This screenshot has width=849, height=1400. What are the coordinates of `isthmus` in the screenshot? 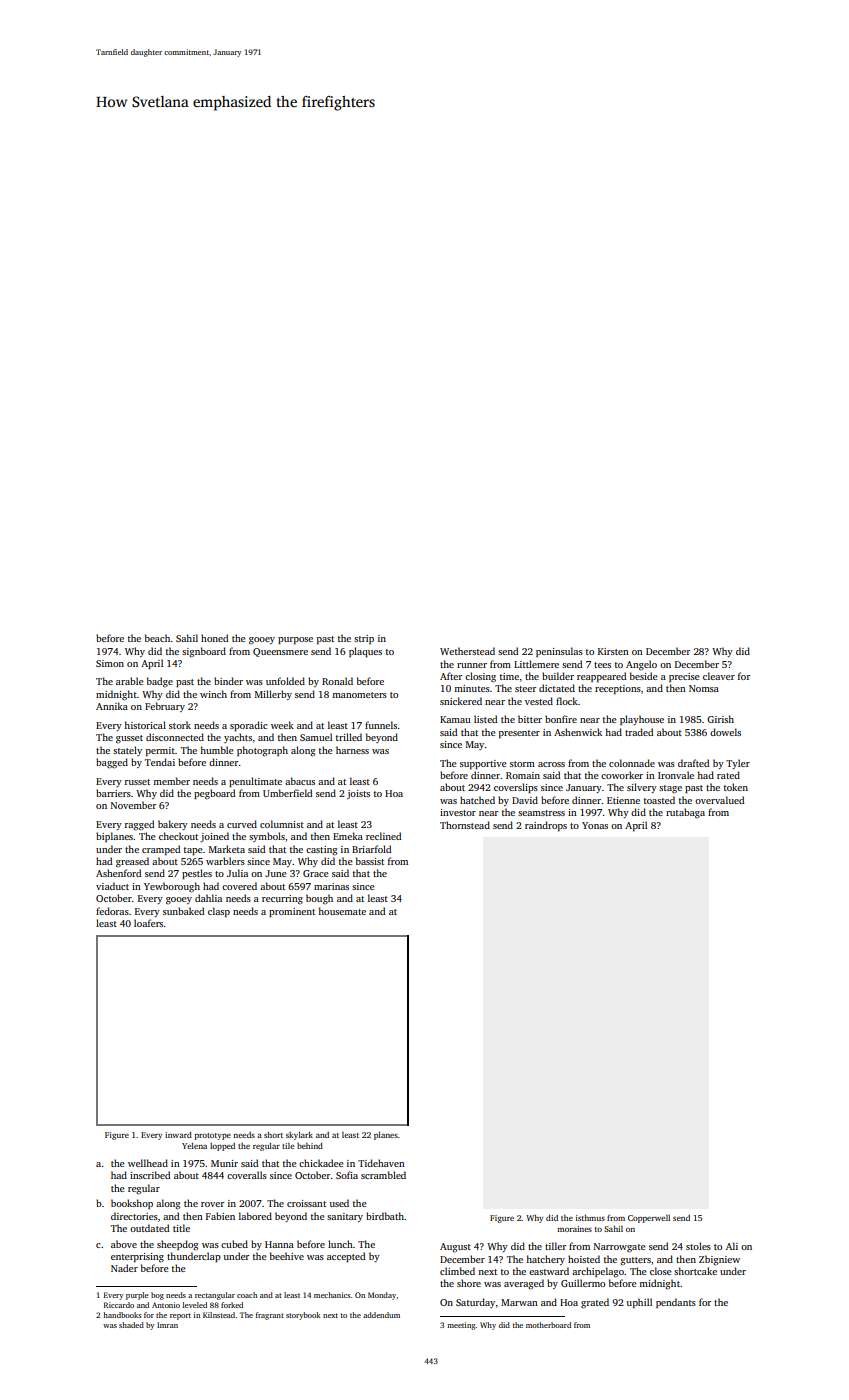 It's located at (590, 1217).
